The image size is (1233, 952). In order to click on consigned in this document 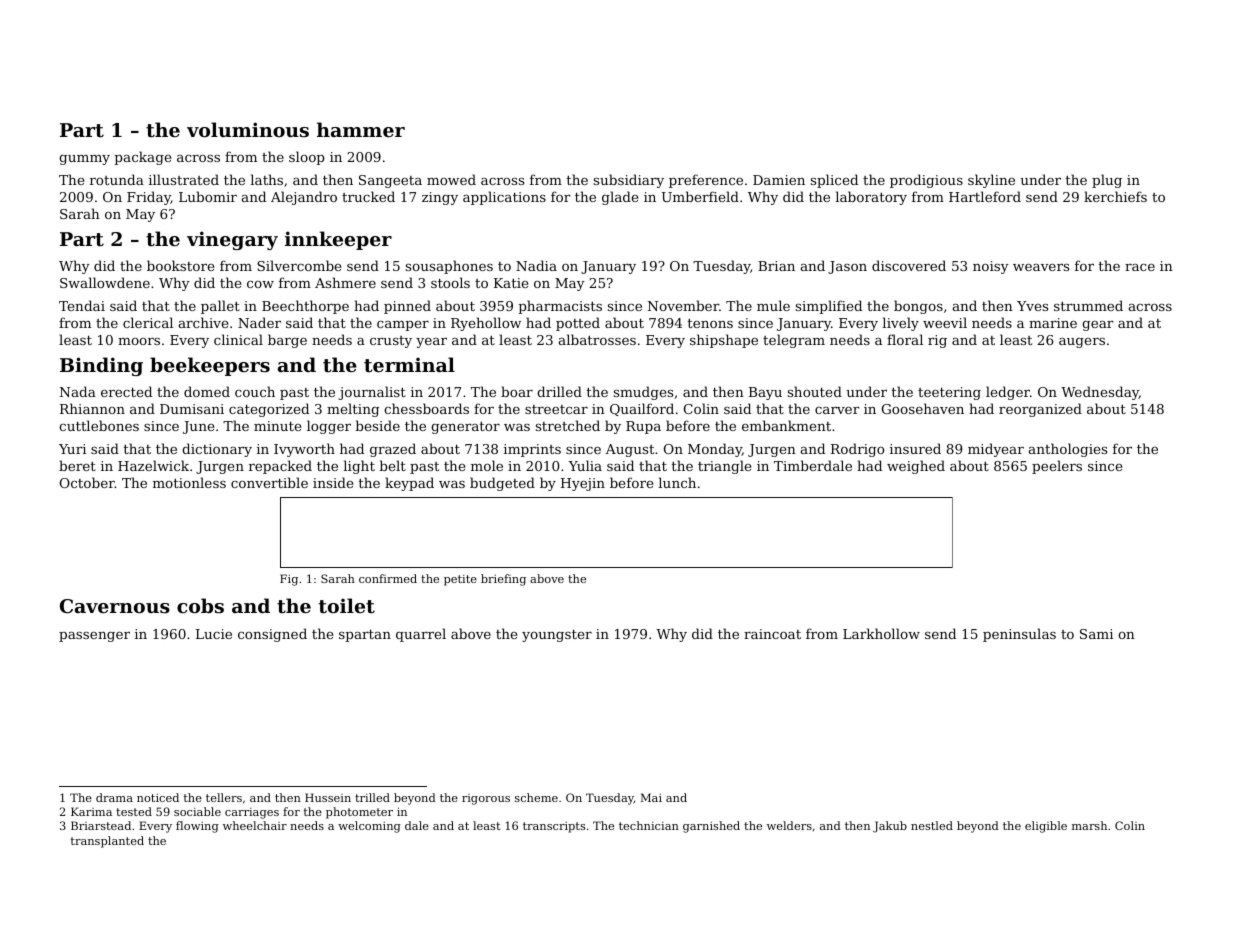, I will do `click(272, 635)`.
